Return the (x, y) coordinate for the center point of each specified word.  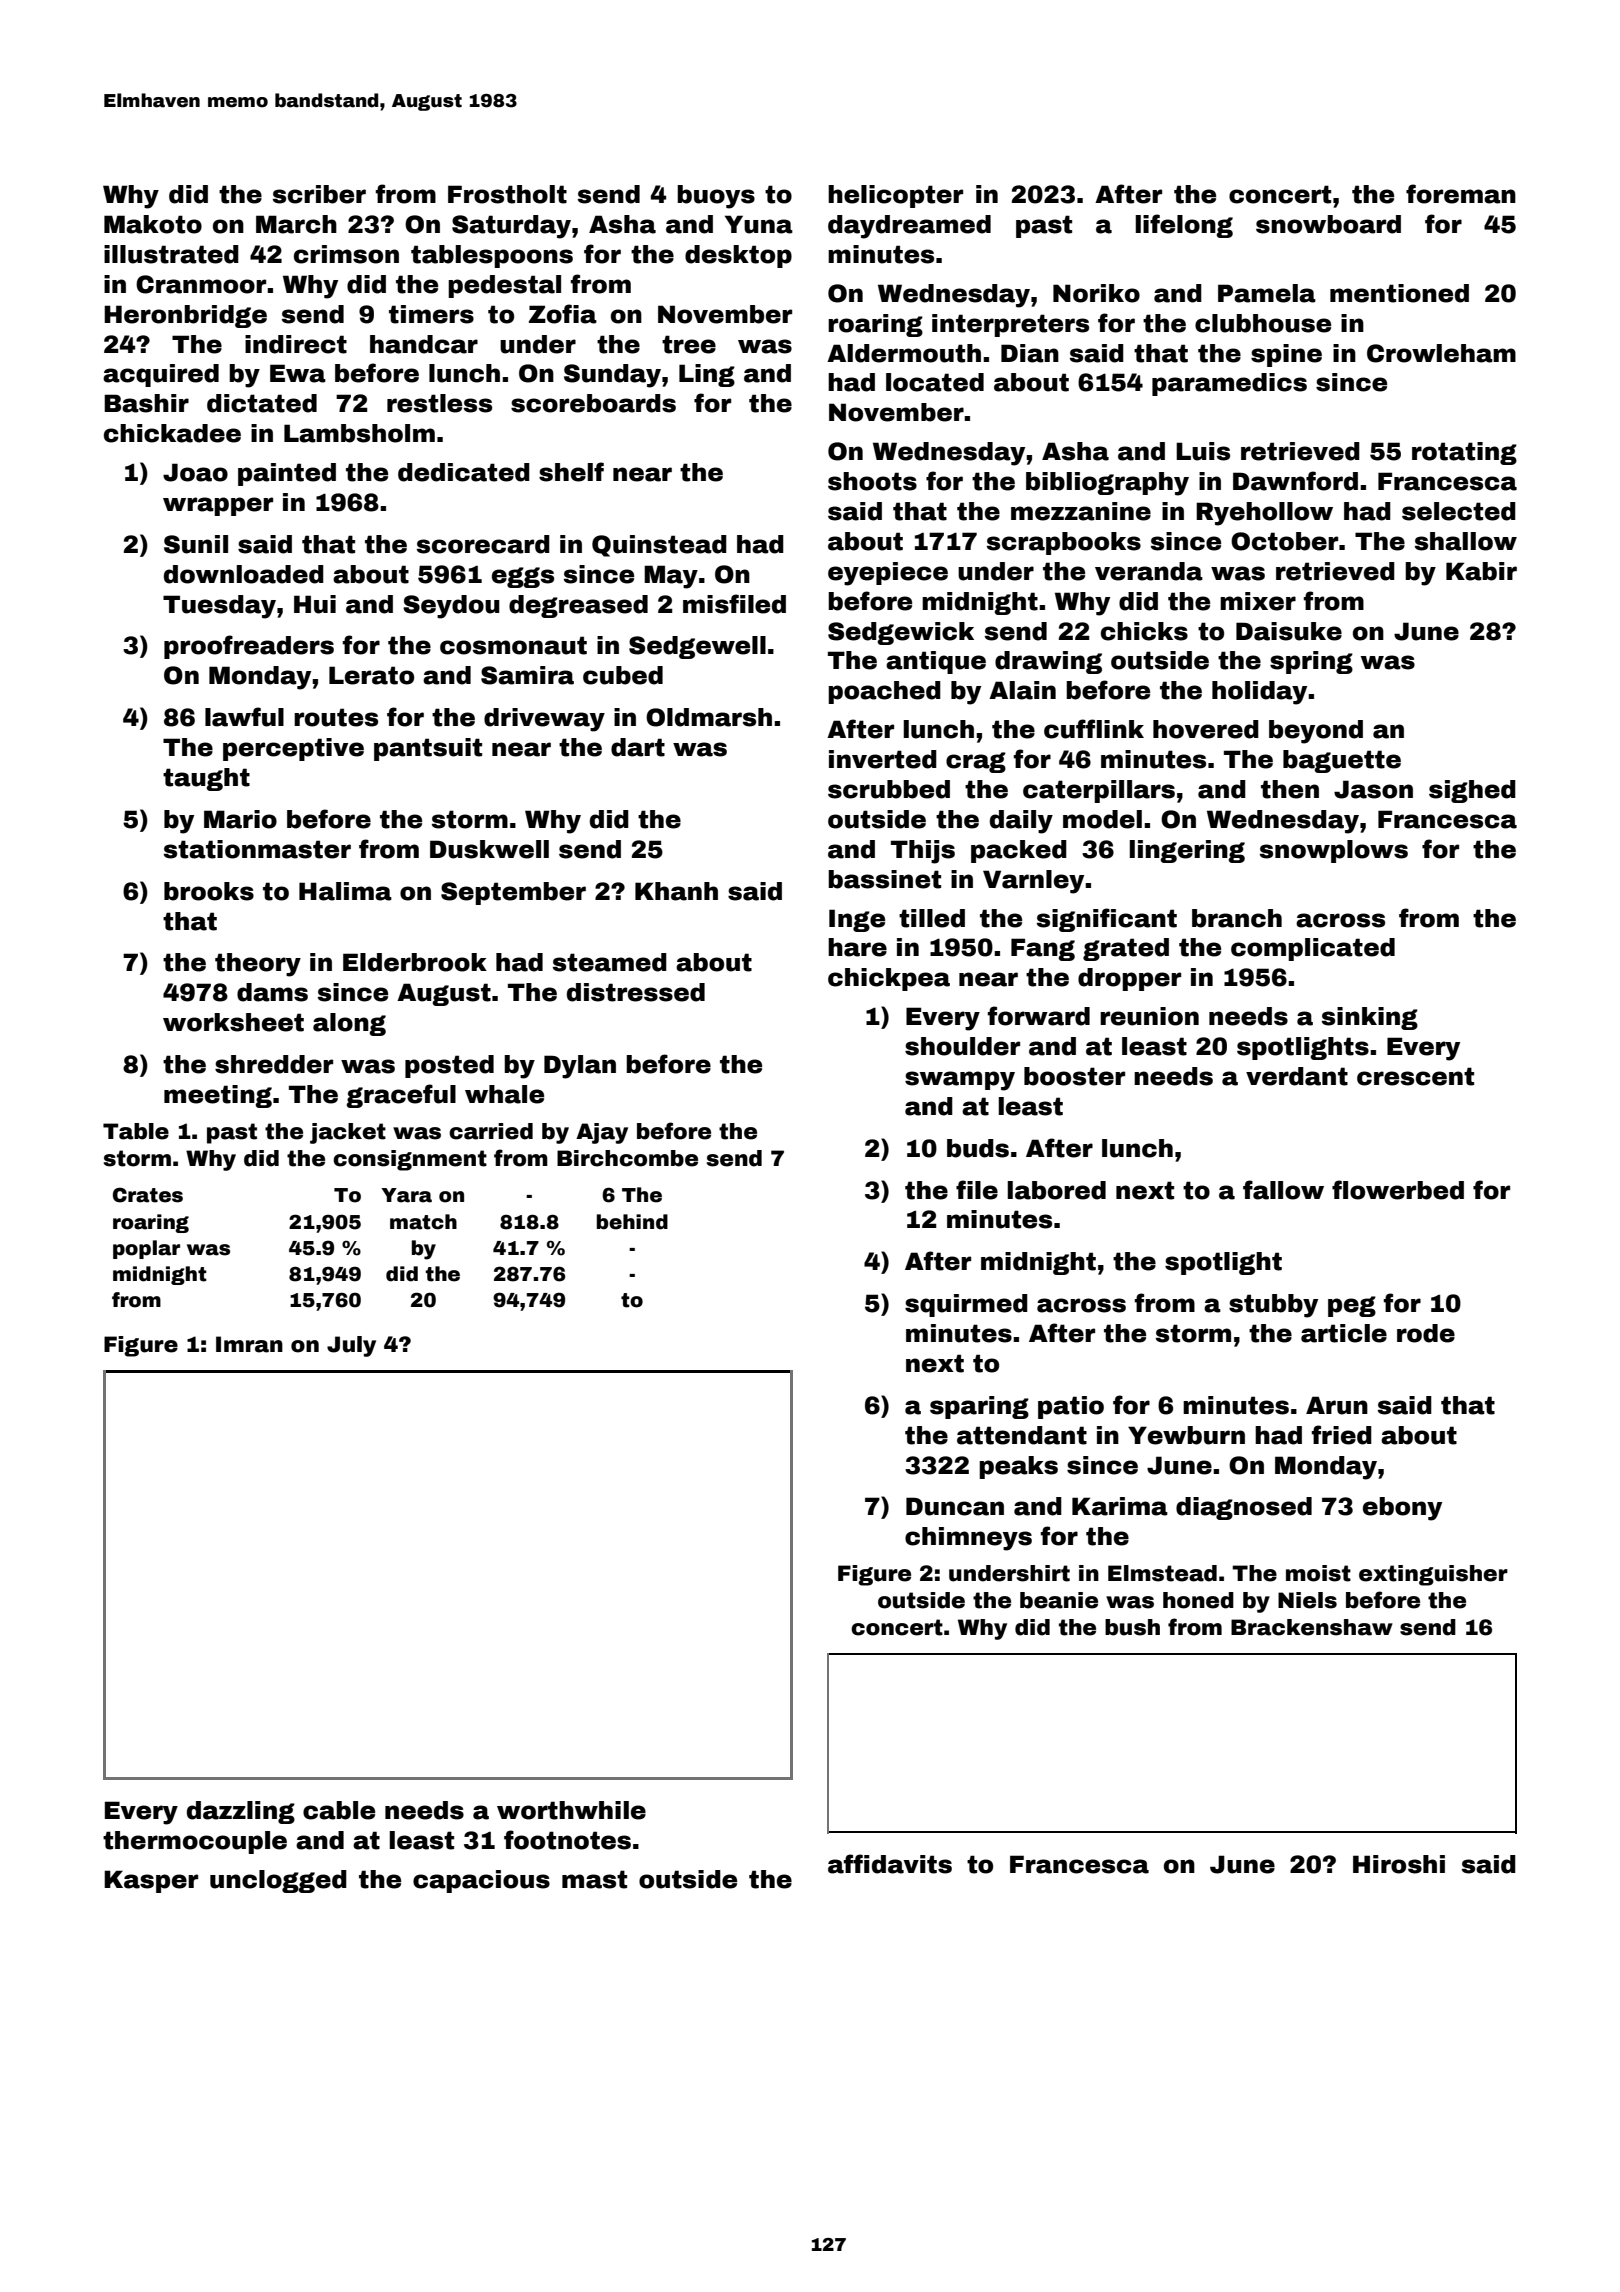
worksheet (233, 1022)
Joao (195, 472)
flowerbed (1398, 1190)
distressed (636, 992)
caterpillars (1099, 791)
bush (1132, 1627)
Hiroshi (1399, 1864)
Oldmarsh (709, 717)
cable (339, 1810)
